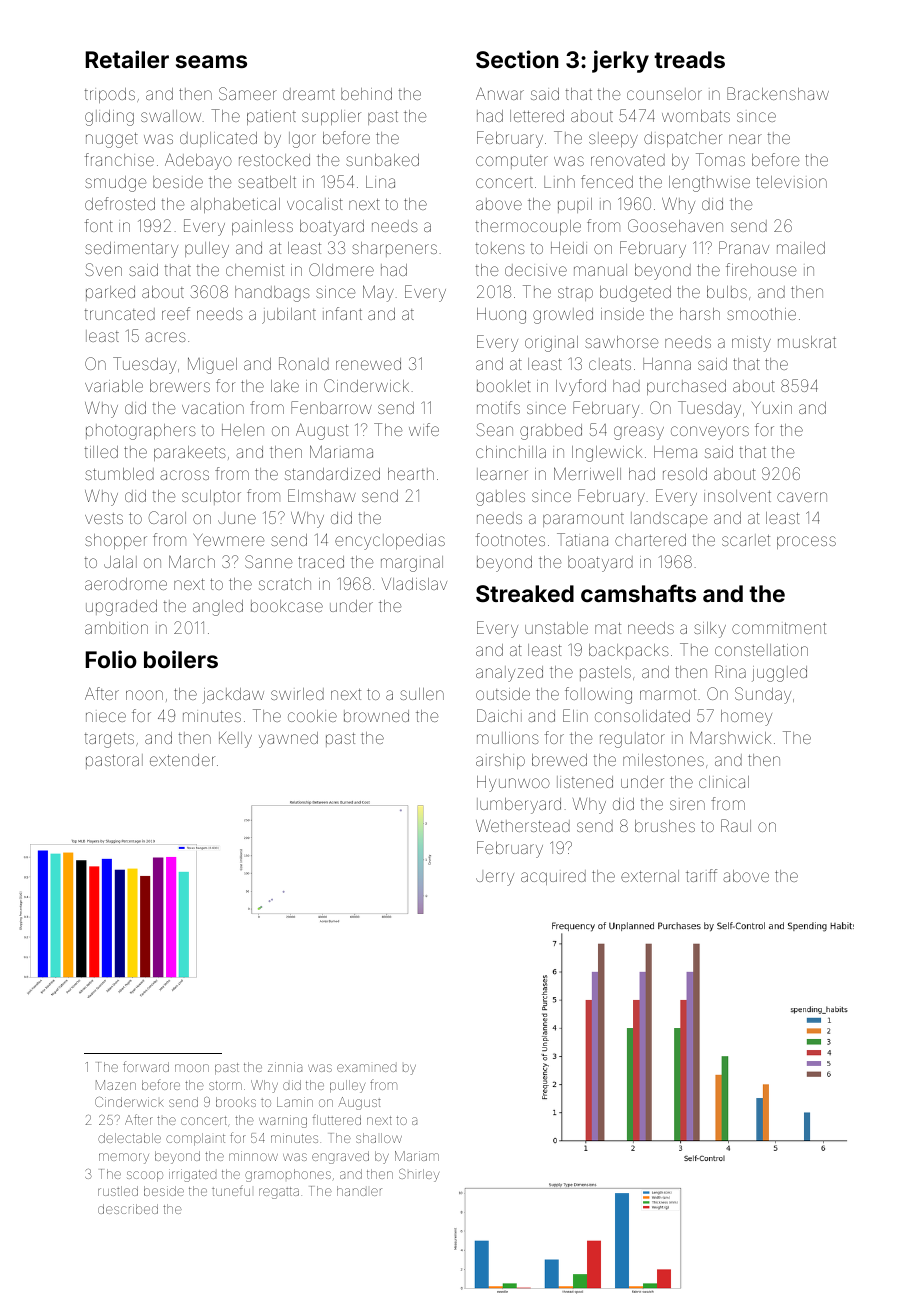  Describe the element at coordinates (419, 1175) in the screenshot. I see `Shirley` at that location.
